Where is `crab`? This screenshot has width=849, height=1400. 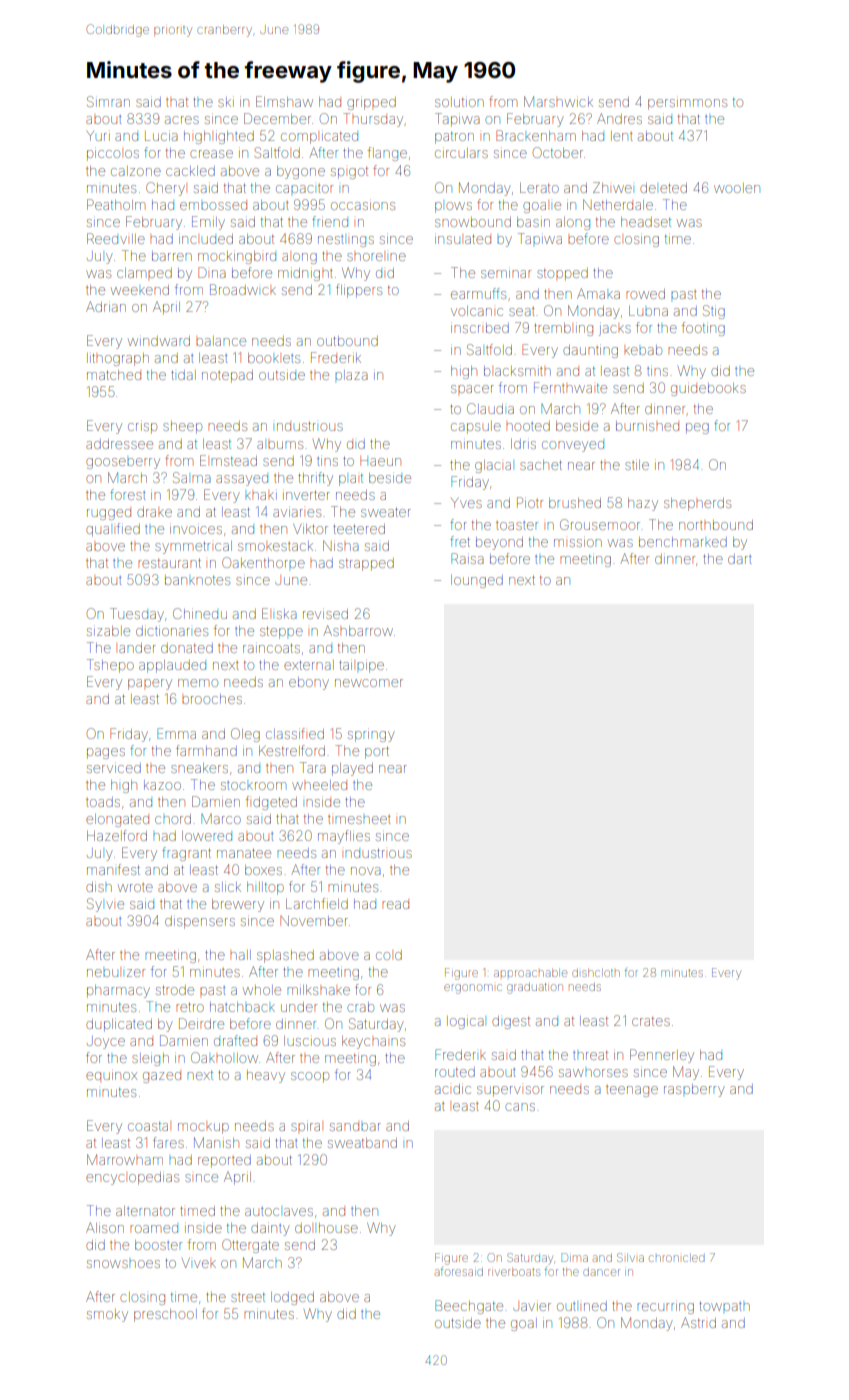 crab is located at coordinates (360, 1007).
